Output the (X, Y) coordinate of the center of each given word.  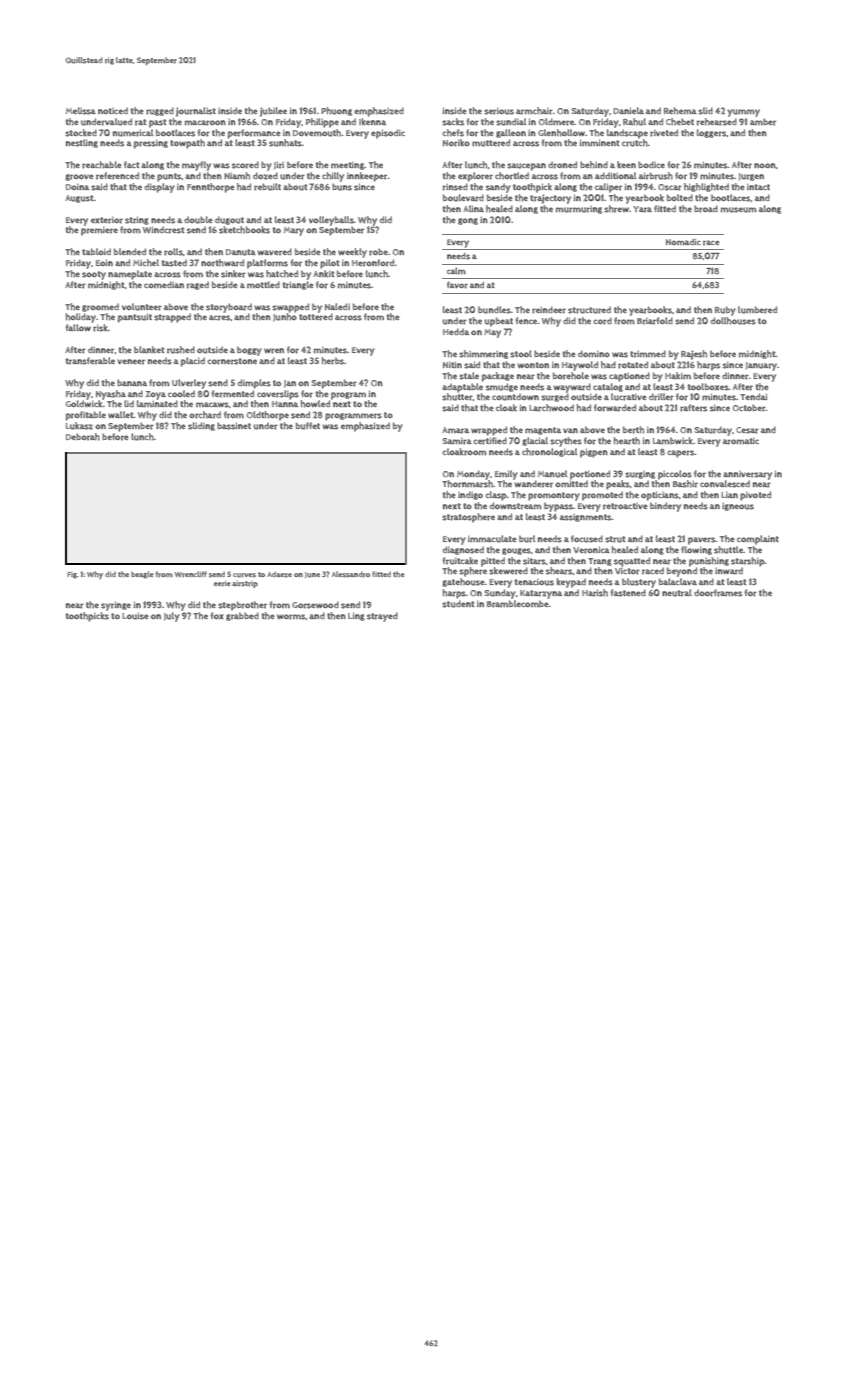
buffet (308, 426)
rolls (173, 252)
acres (220, 318)
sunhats (285, 143)
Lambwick (673, 440)
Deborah (83, 437)
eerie (222, 583)
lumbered (757, 310)
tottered (316, 317)
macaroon (205, 123)
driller (661, 397)
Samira (457, 441)
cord (603, 321)
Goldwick (84, 403)
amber (763, 122)
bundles (494, 310)
